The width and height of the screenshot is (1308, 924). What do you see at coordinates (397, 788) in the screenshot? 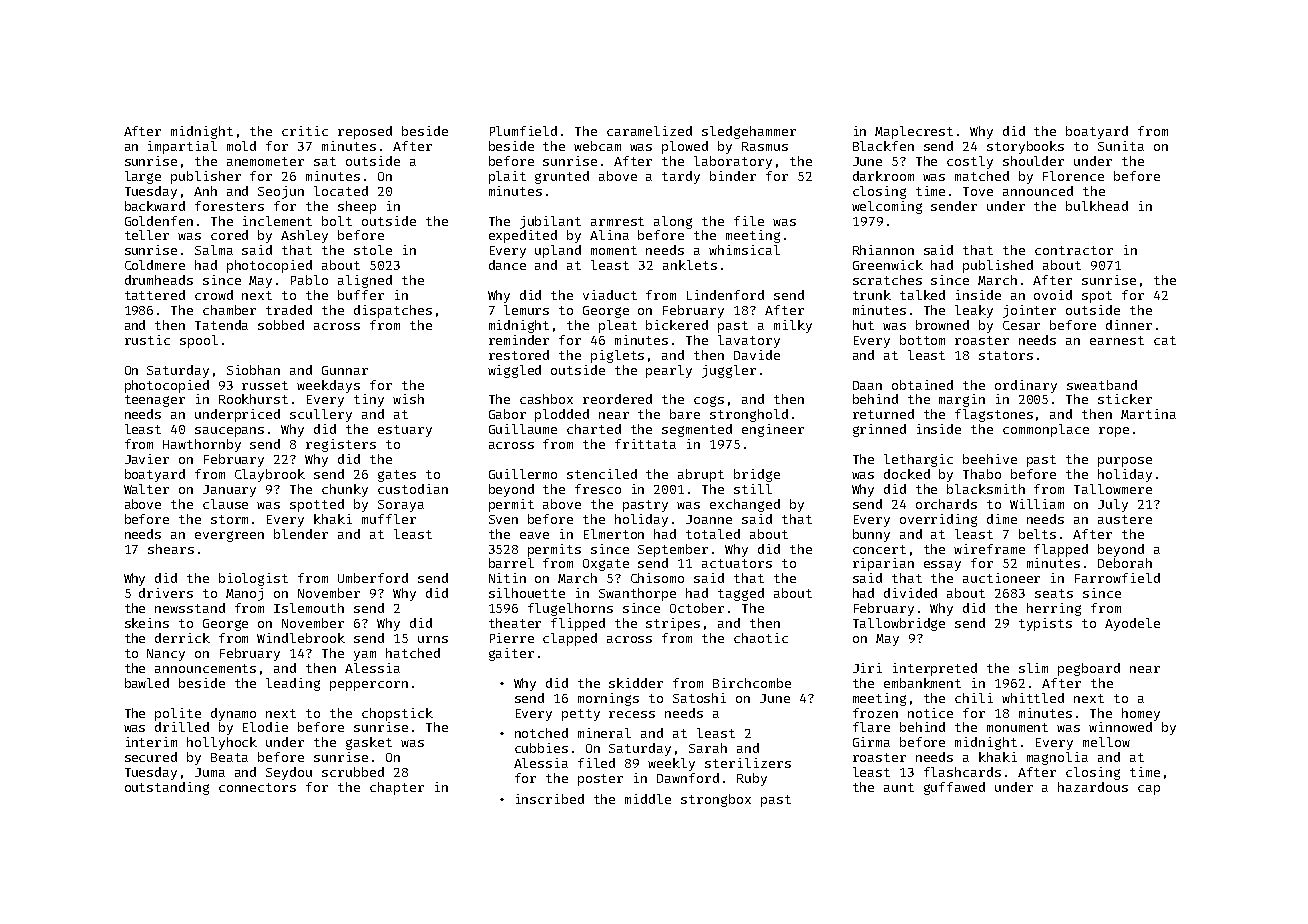
I see `chapter` at bounding box center [397, 788].
